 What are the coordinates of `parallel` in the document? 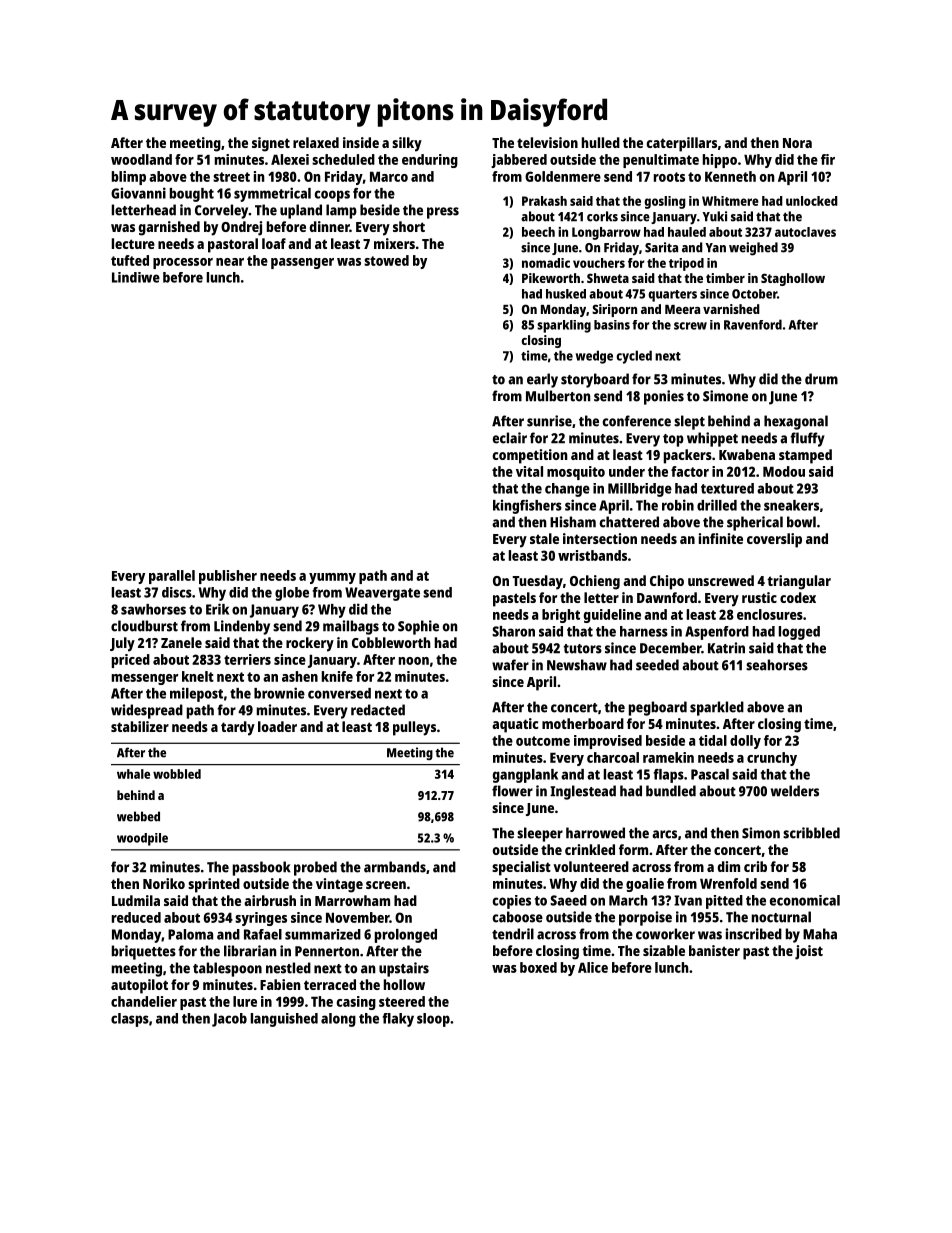 It's located at (172, 577).
